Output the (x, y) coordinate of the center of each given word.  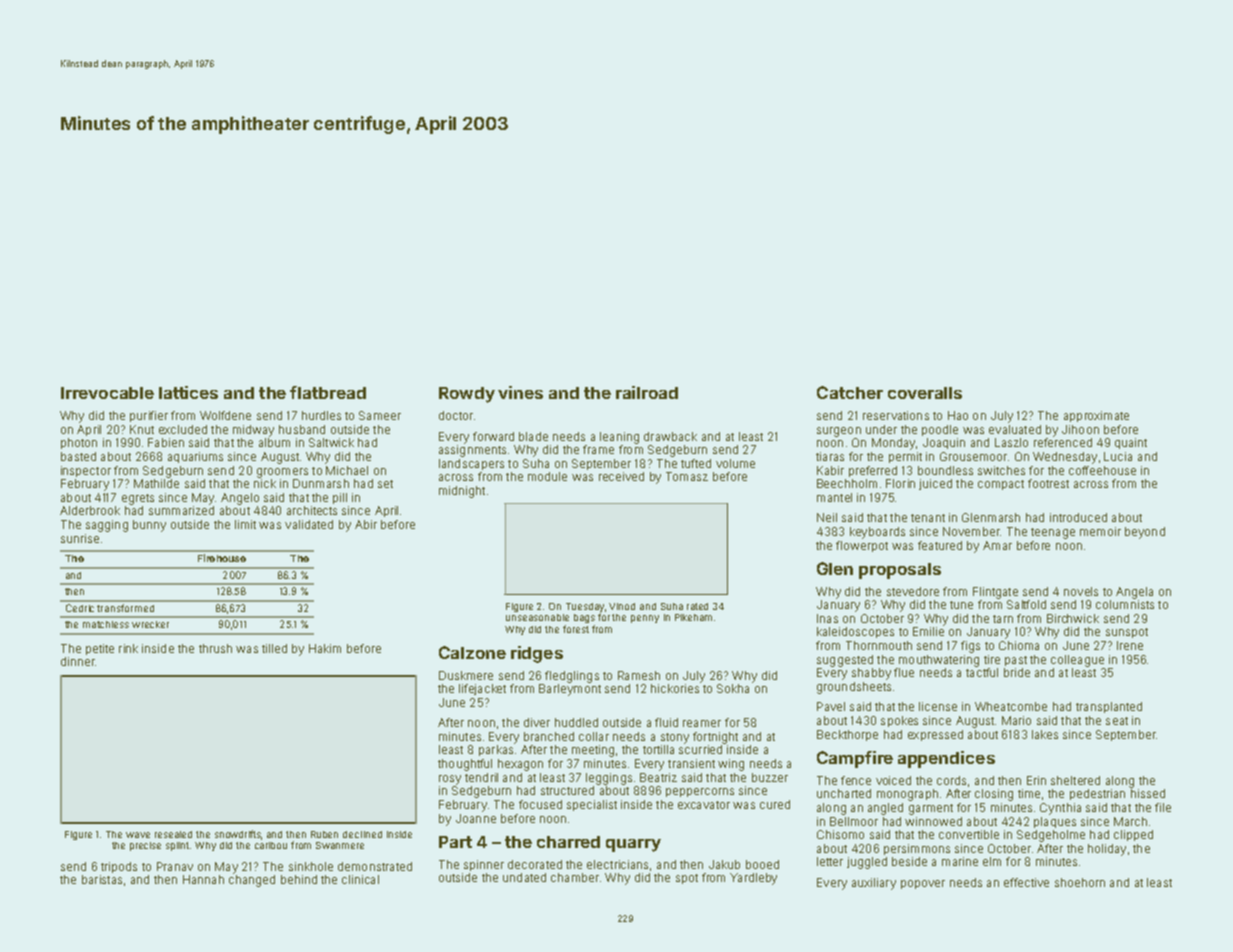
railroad (647, 392)
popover (923, 884)
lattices (188, 392)
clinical (360, 879)
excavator (704, 805)
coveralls (925, 393)
